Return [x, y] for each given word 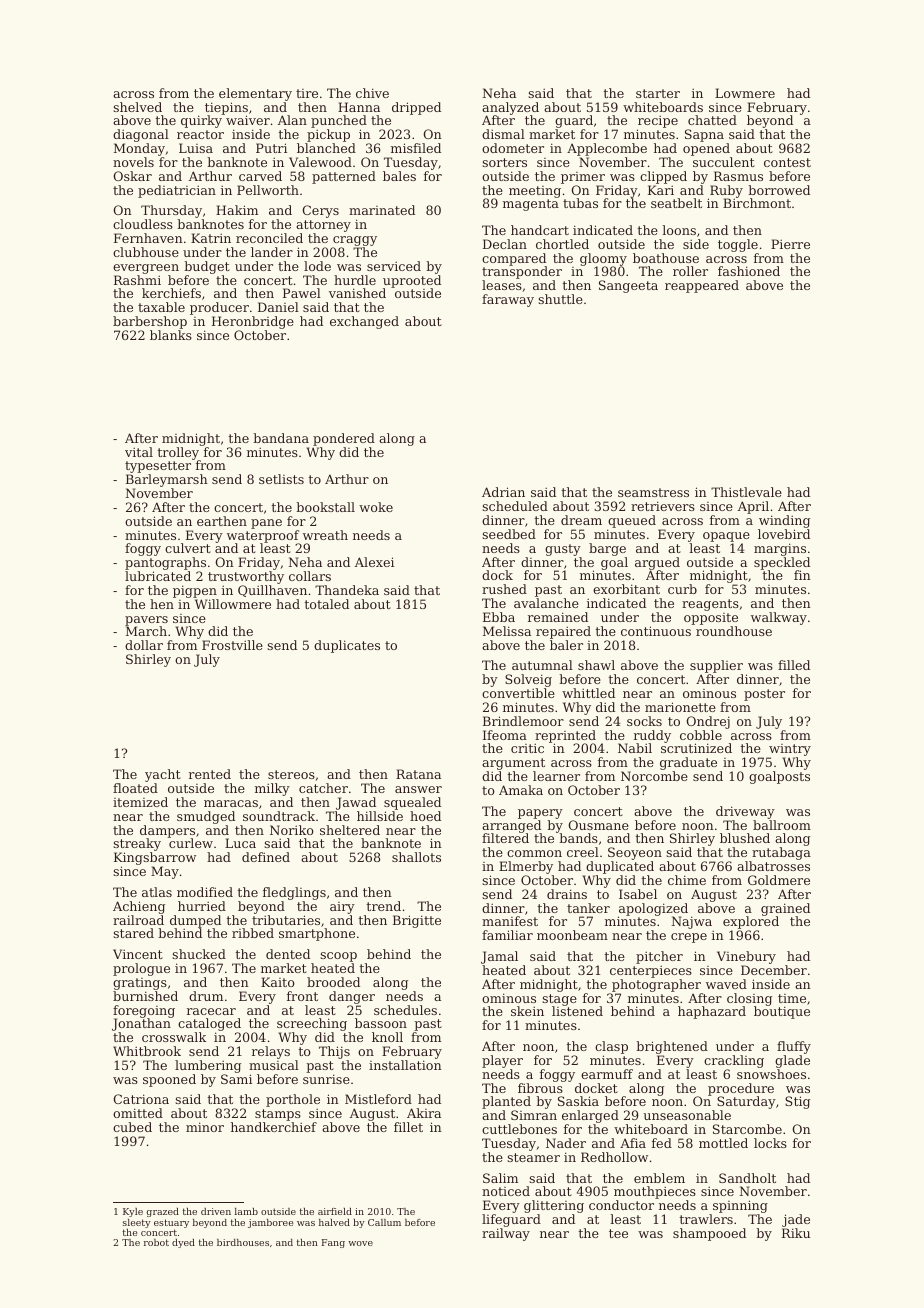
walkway [779, 618]
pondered [344, 439]
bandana [281, 438]
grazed [163, 1212]
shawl [596, 665]
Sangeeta [628, 286]
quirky [201, 121]
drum [206, 996]
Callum [384, 1222]
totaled [327, 604]
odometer [513, 148]
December [774, 970]
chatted [712, 120]
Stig [797, 1102]
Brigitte [417, 921]
